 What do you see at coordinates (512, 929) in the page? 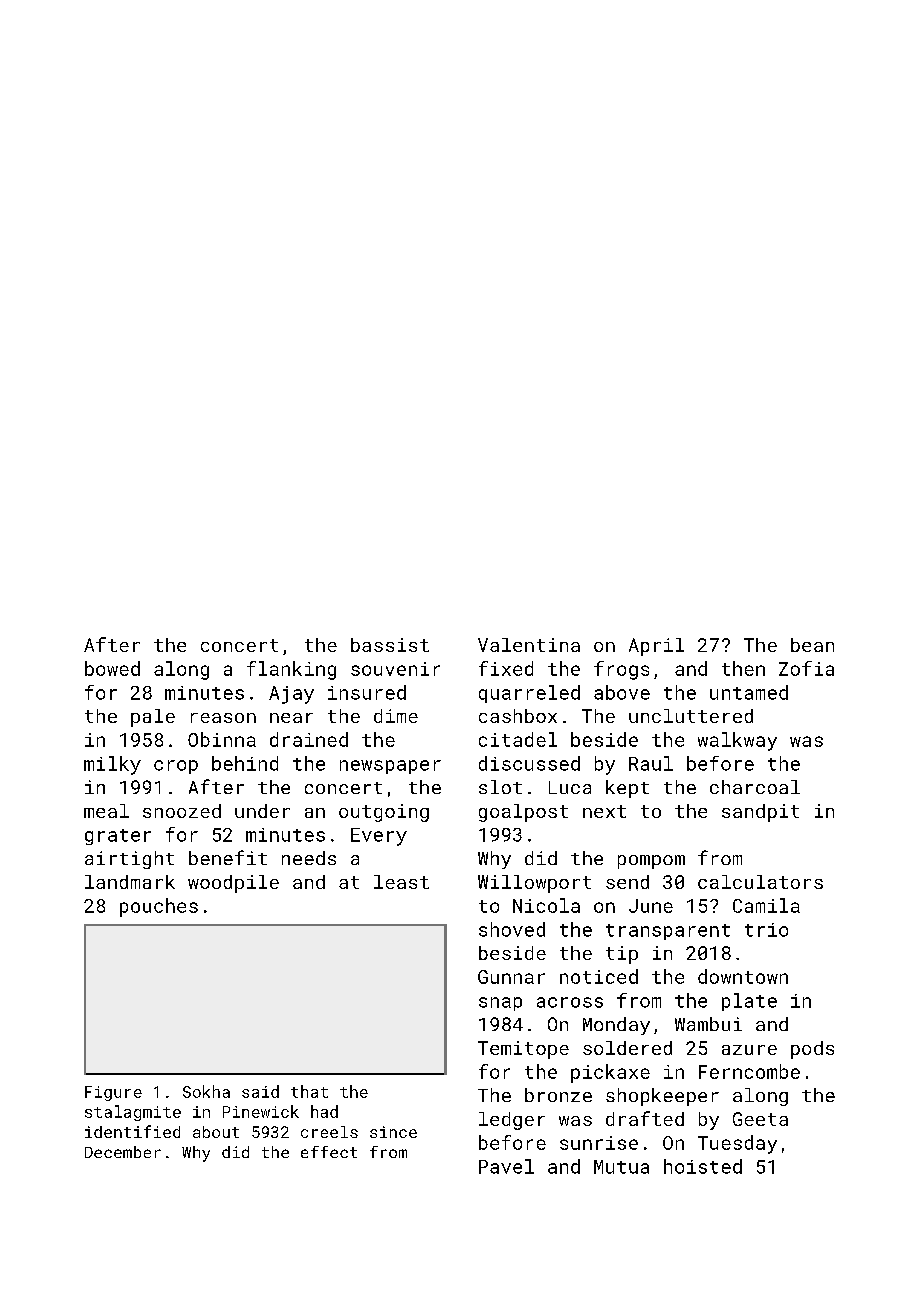
I see `shoved` at bounding box center [512, 929].
